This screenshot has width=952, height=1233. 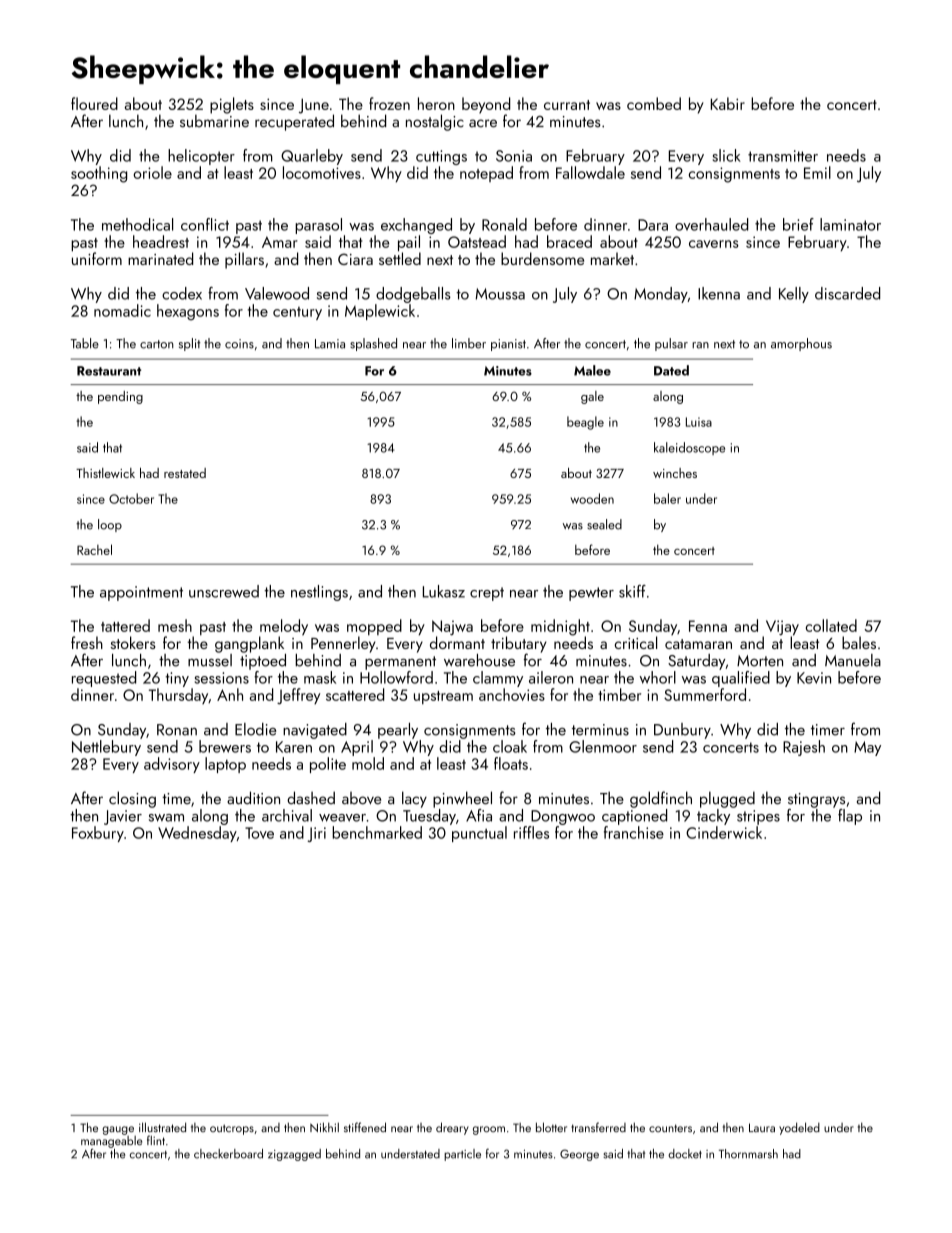 What do you see at coordinates (294, 1155) in the screenshot?
I see `zigzagged` at bounding box center [294, 1155].
